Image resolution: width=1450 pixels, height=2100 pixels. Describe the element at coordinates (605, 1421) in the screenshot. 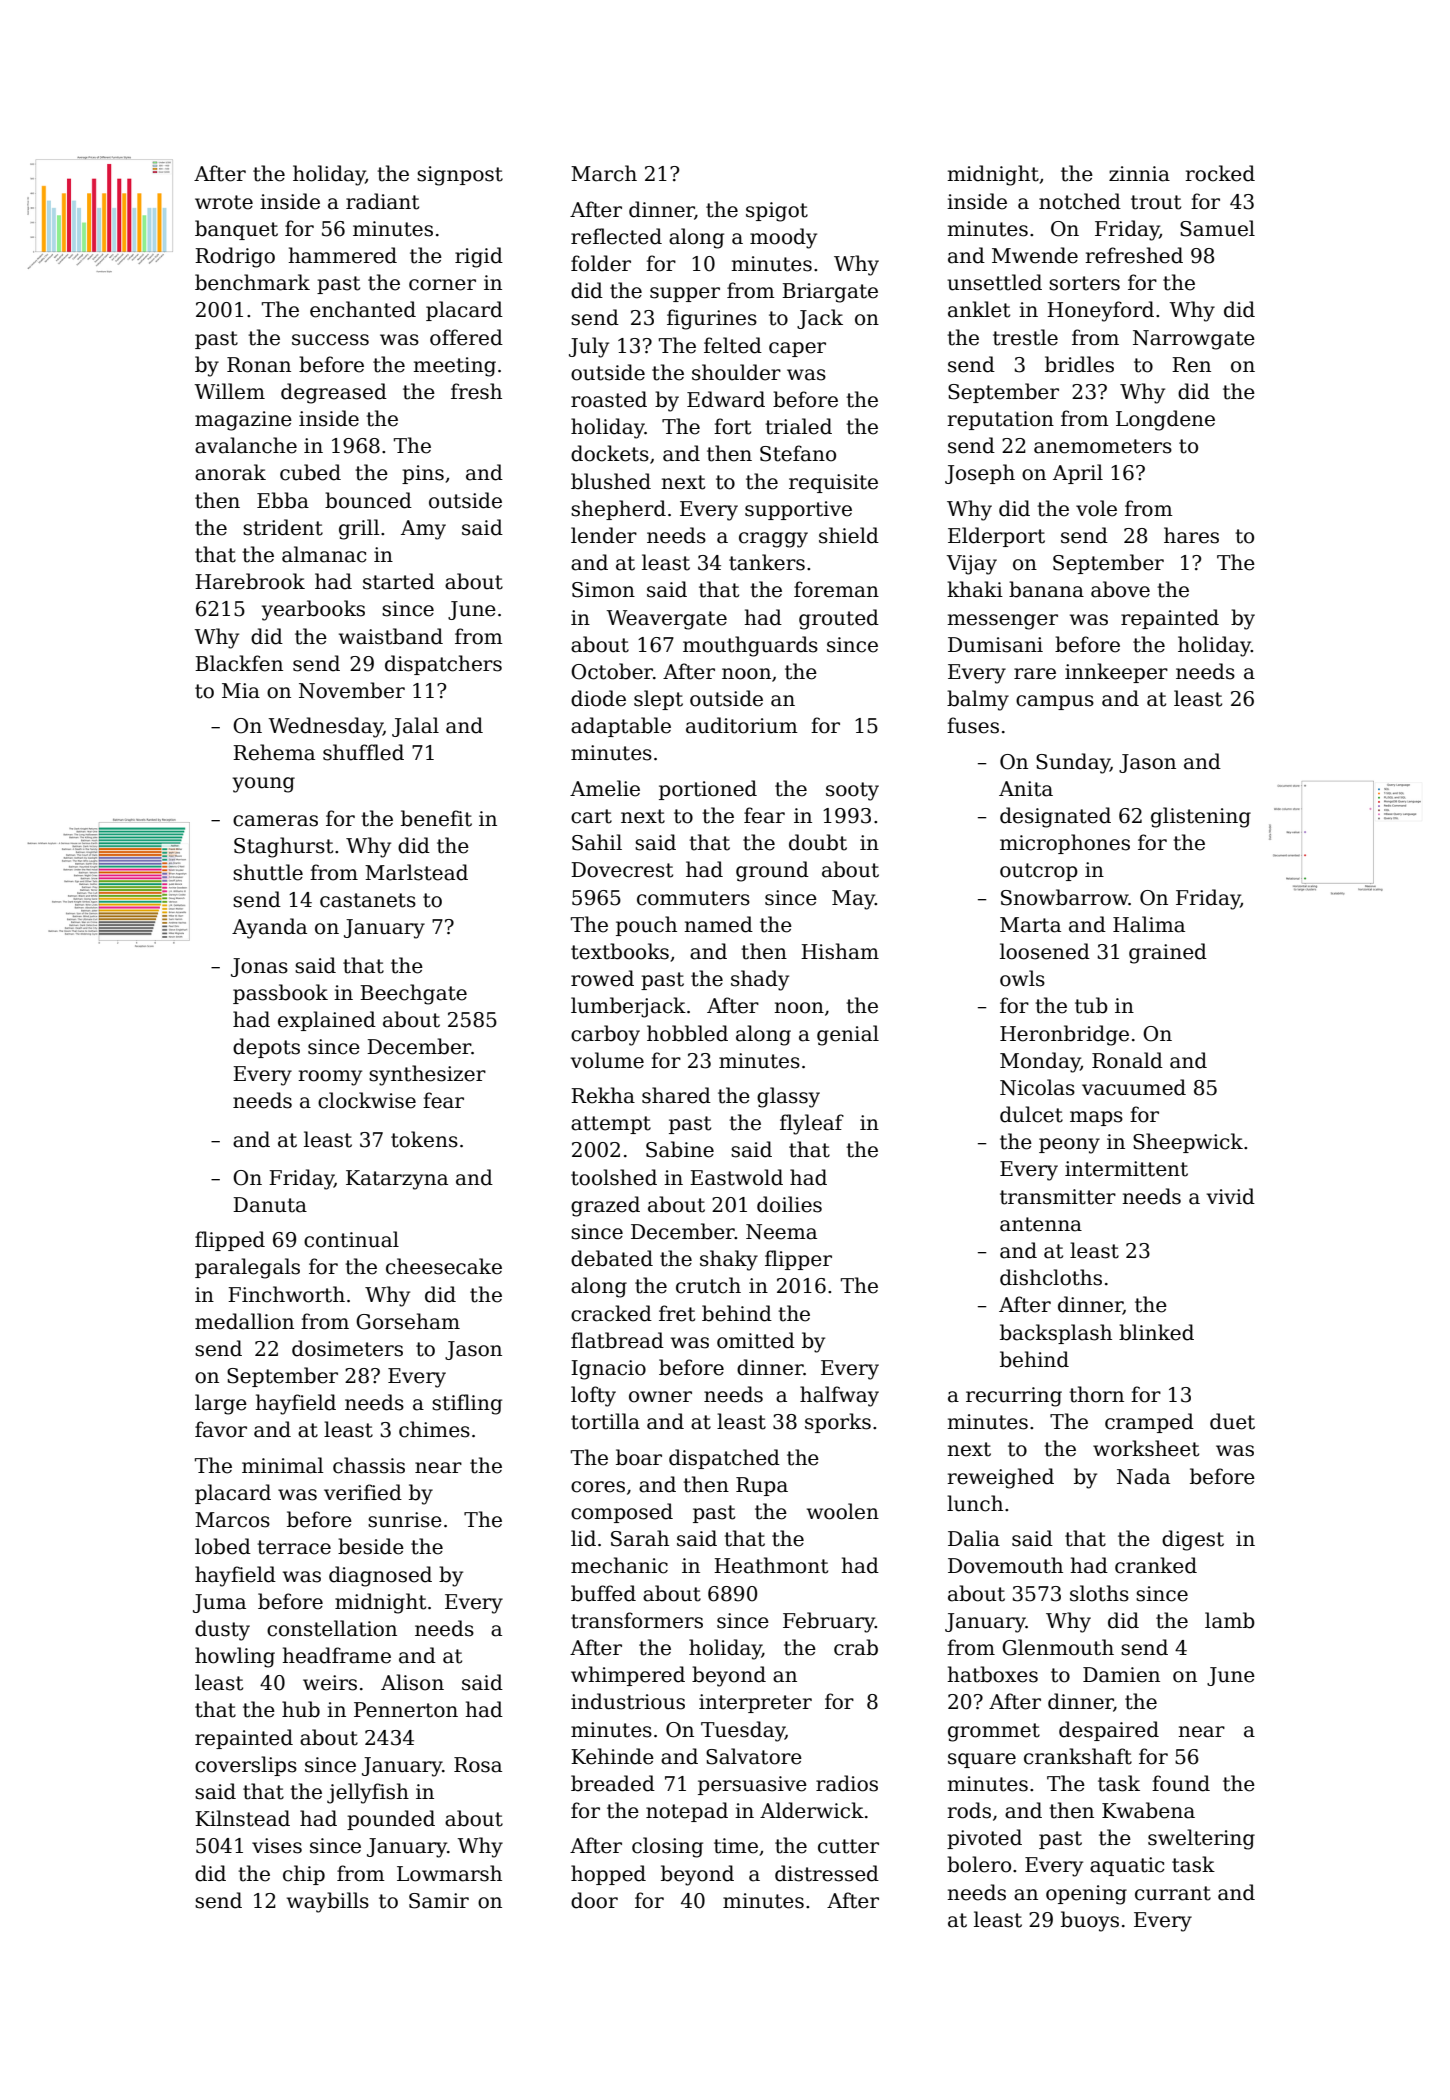

I see `tortilla` at that location.
